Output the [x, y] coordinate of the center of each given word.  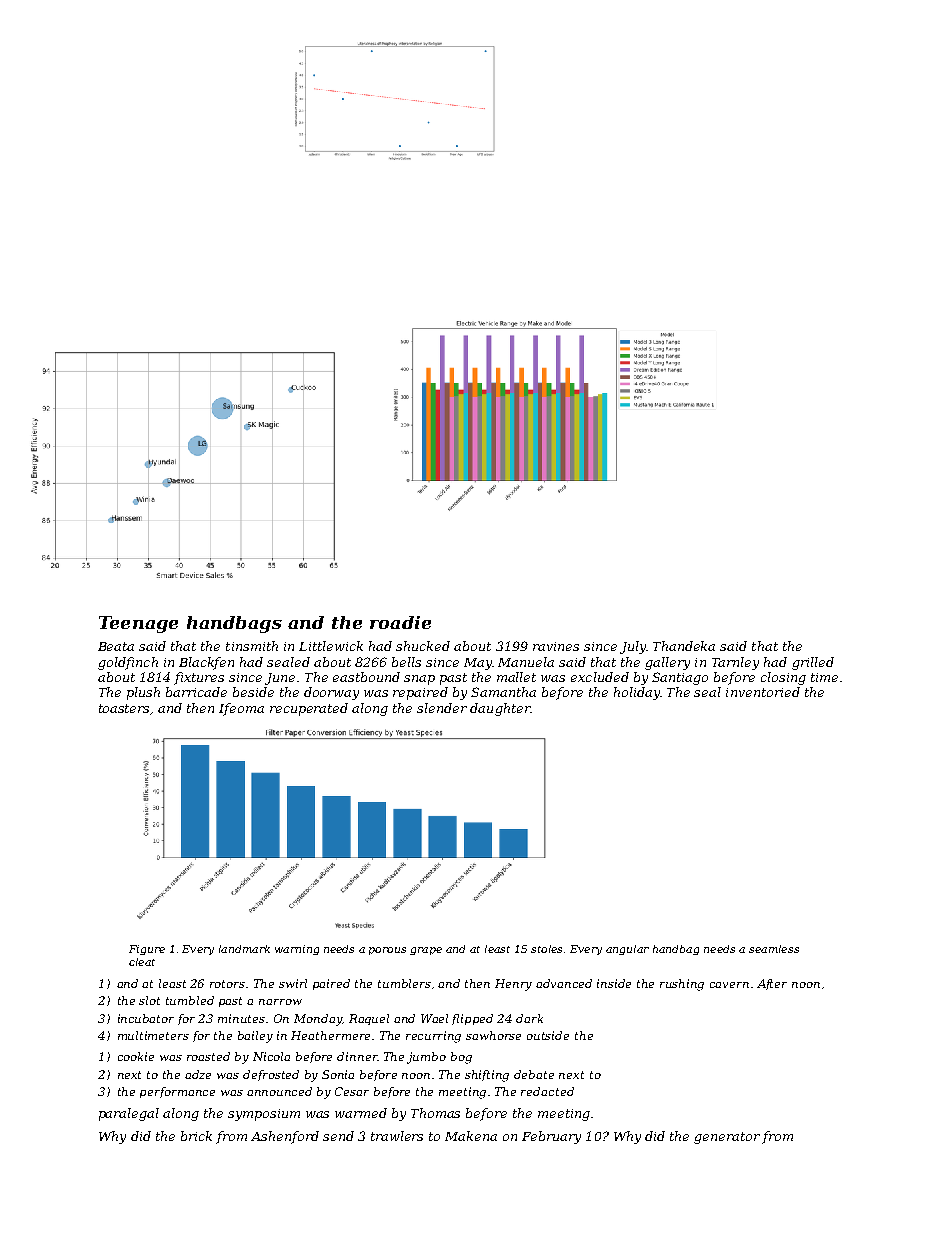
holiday [637, 693]
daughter [500, 709]
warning [297, 950]
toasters [124, 708]
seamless [774, 949]
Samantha [503, 692]
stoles [546, 949]
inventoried [763, 692]
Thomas [435, 1113]
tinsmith [252, 646]
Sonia [338, 1074]
